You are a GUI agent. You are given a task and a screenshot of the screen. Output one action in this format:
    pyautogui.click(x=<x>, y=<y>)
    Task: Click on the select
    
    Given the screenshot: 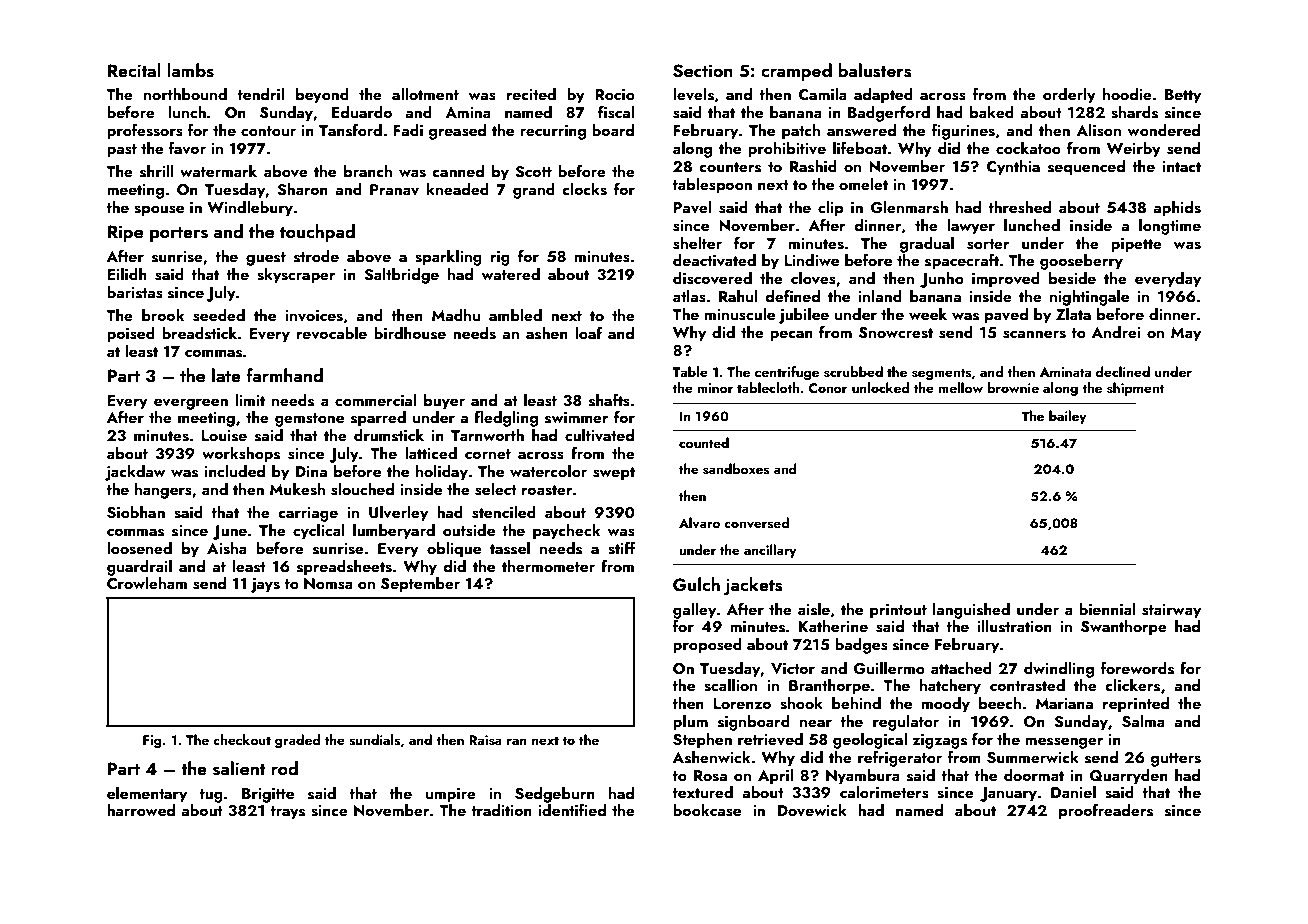 What is the action you would take?
    pyautogui.click(x=496, y=489)
